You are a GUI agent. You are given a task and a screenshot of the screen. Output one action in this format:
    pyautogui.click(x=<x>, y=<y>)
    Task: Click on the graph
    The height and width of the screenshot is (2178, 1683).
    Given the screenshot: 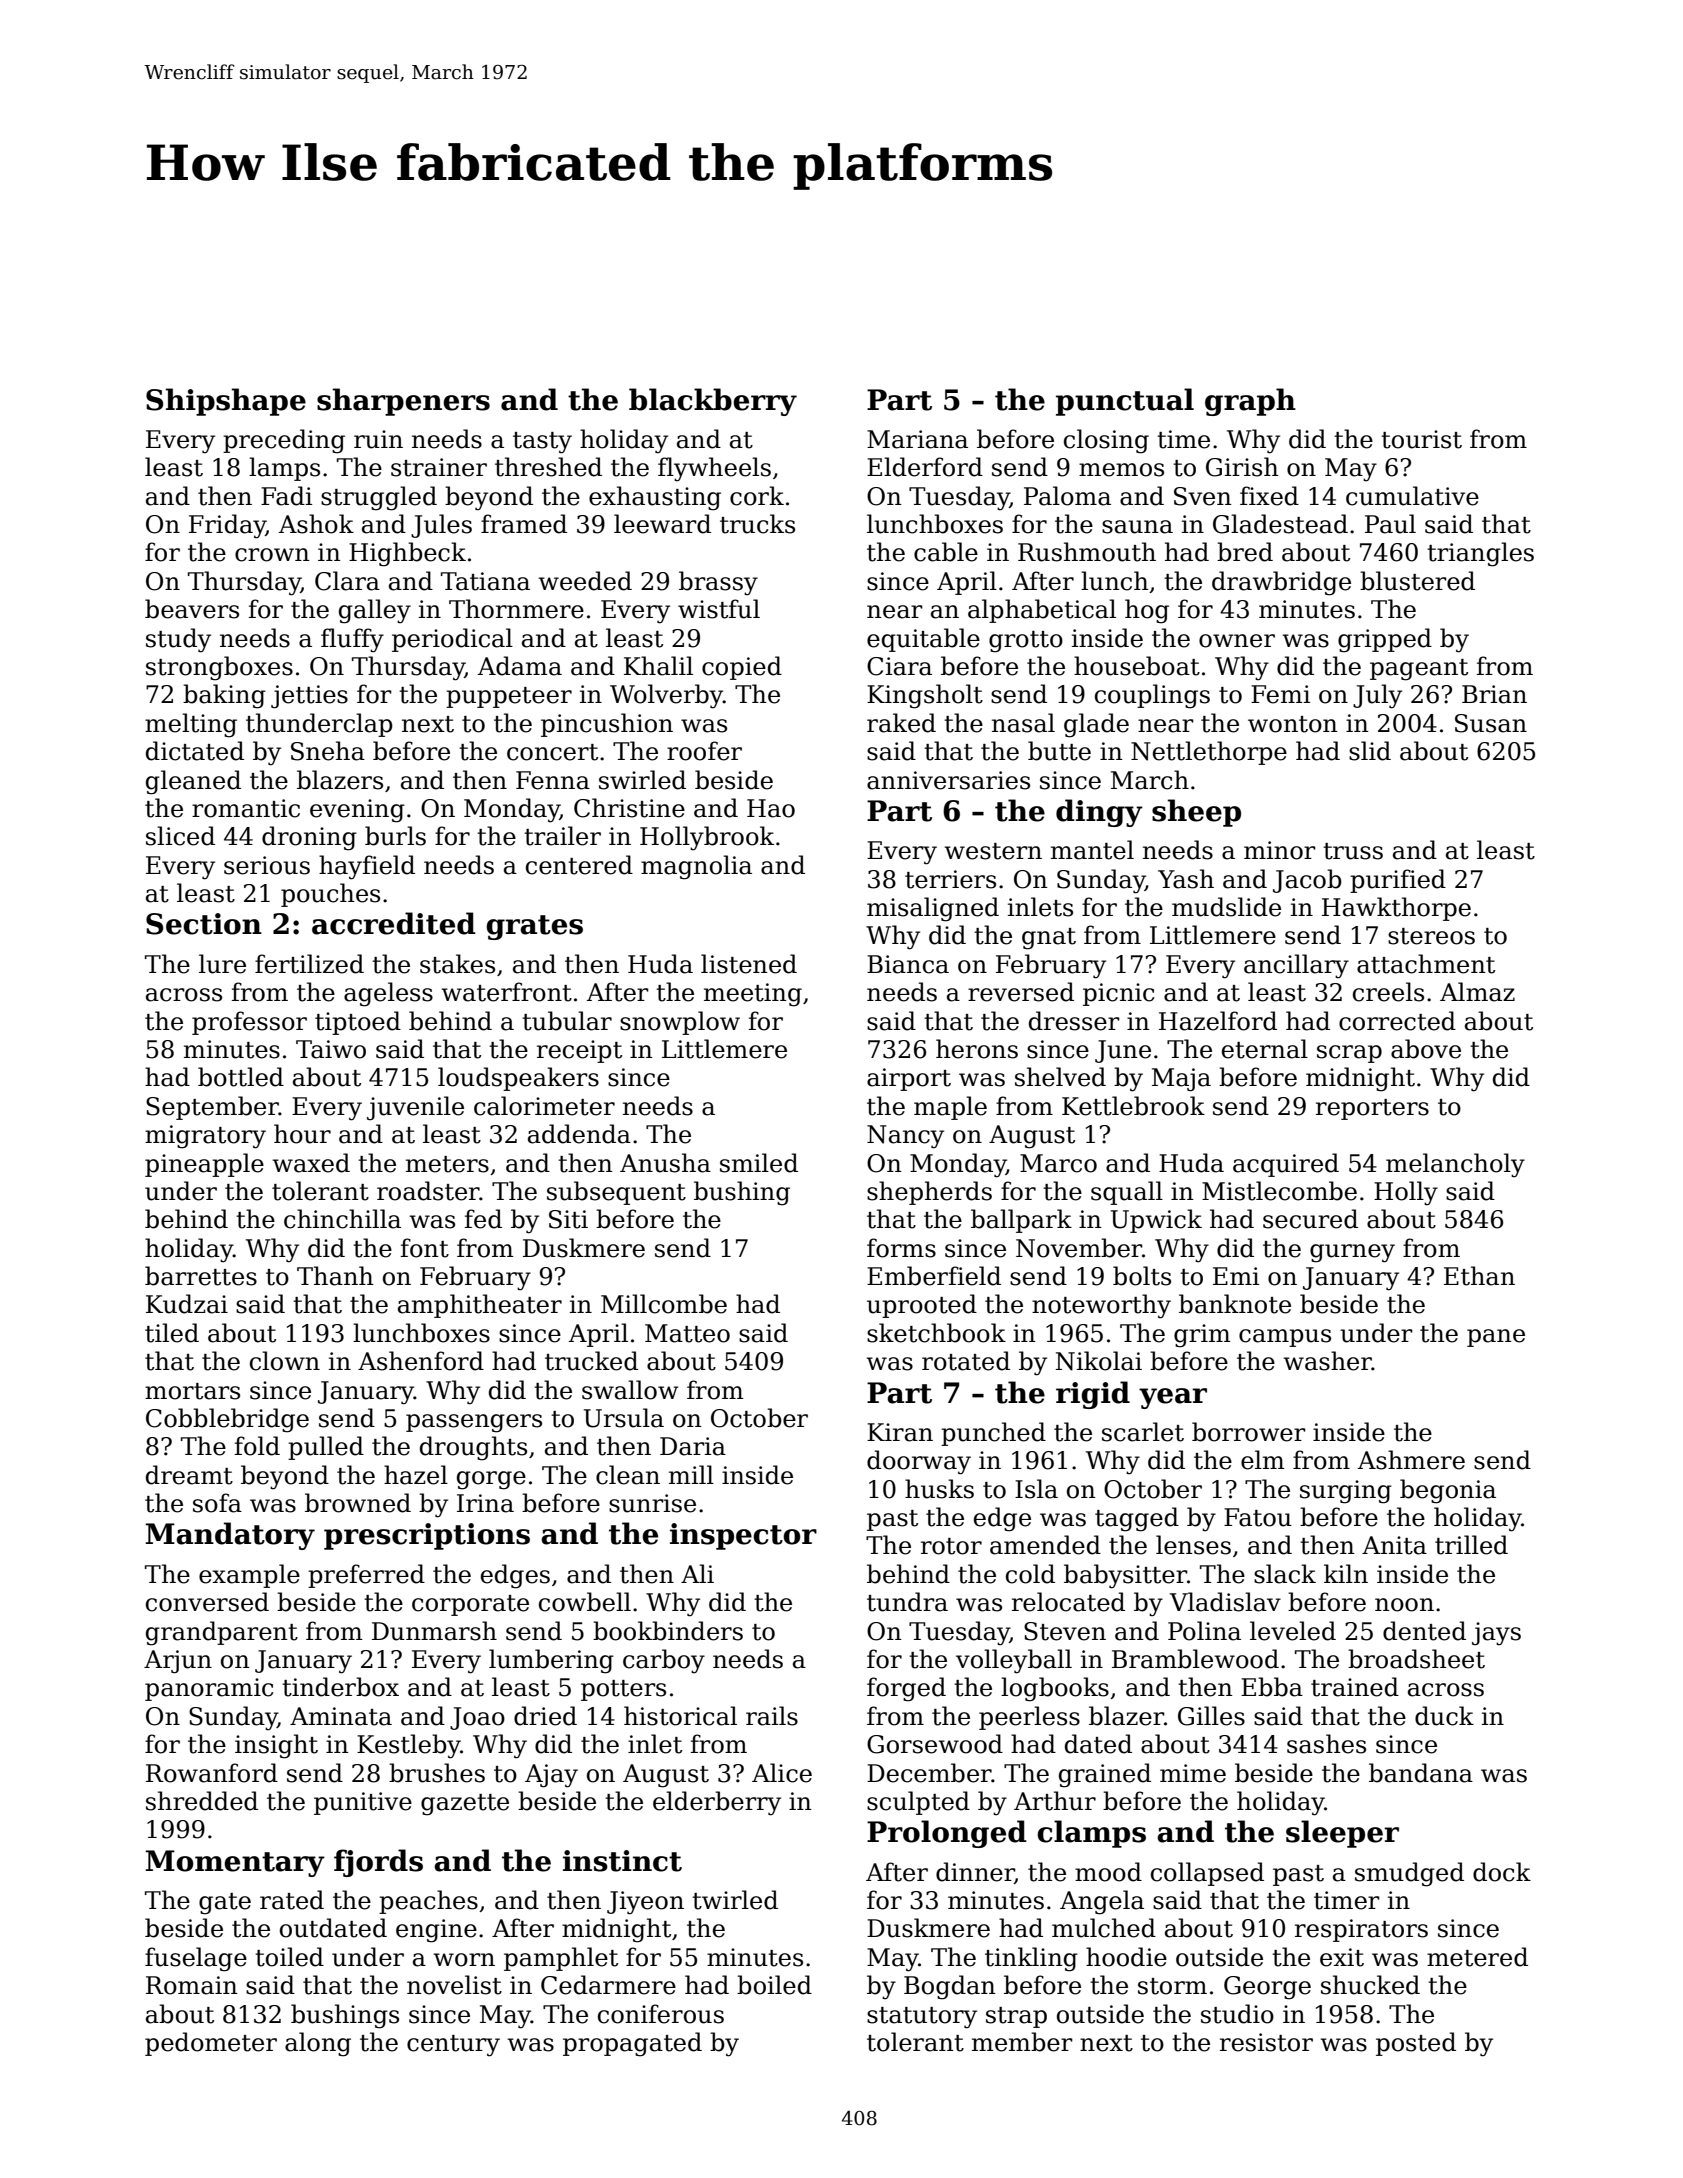 What is the action you would take?
    pyautogui.click(x=1250, y=402)
